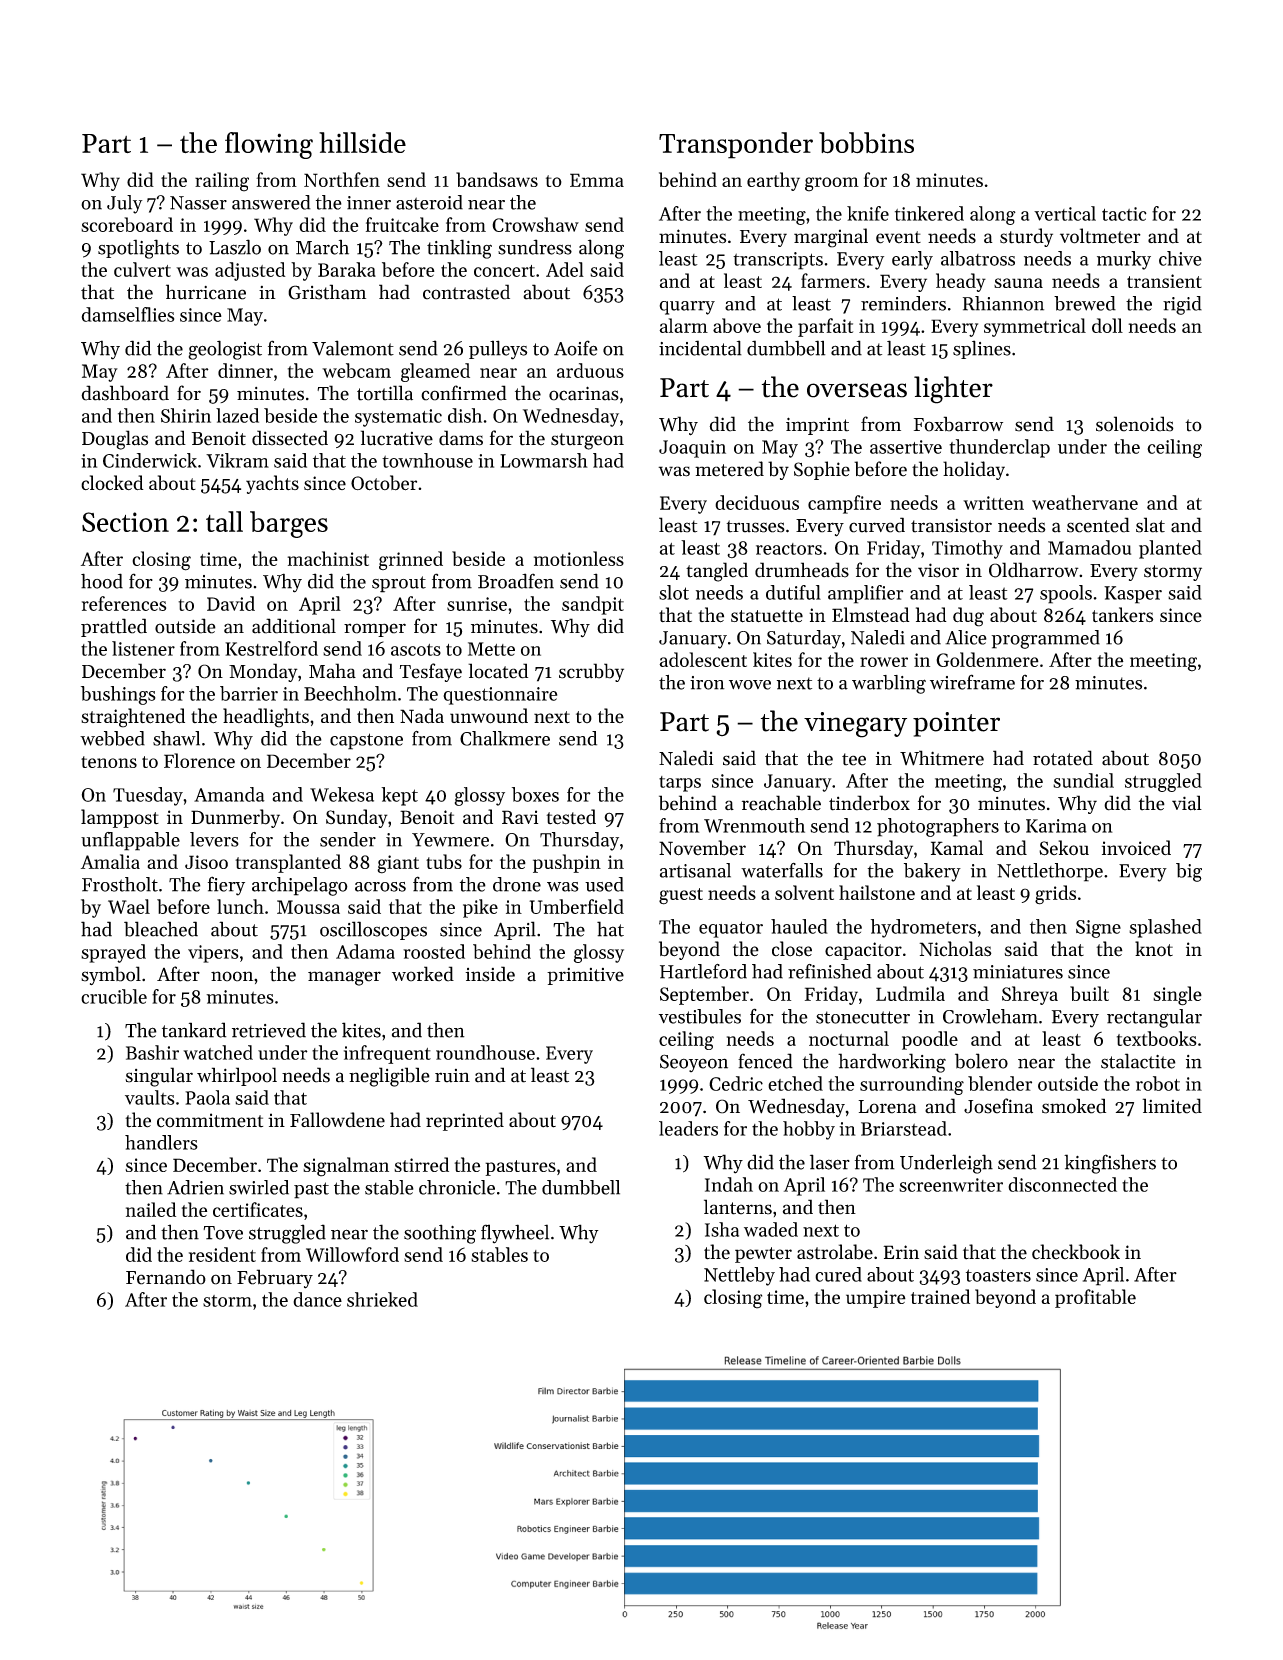  I want to click on flowing, so click(269, 145).
